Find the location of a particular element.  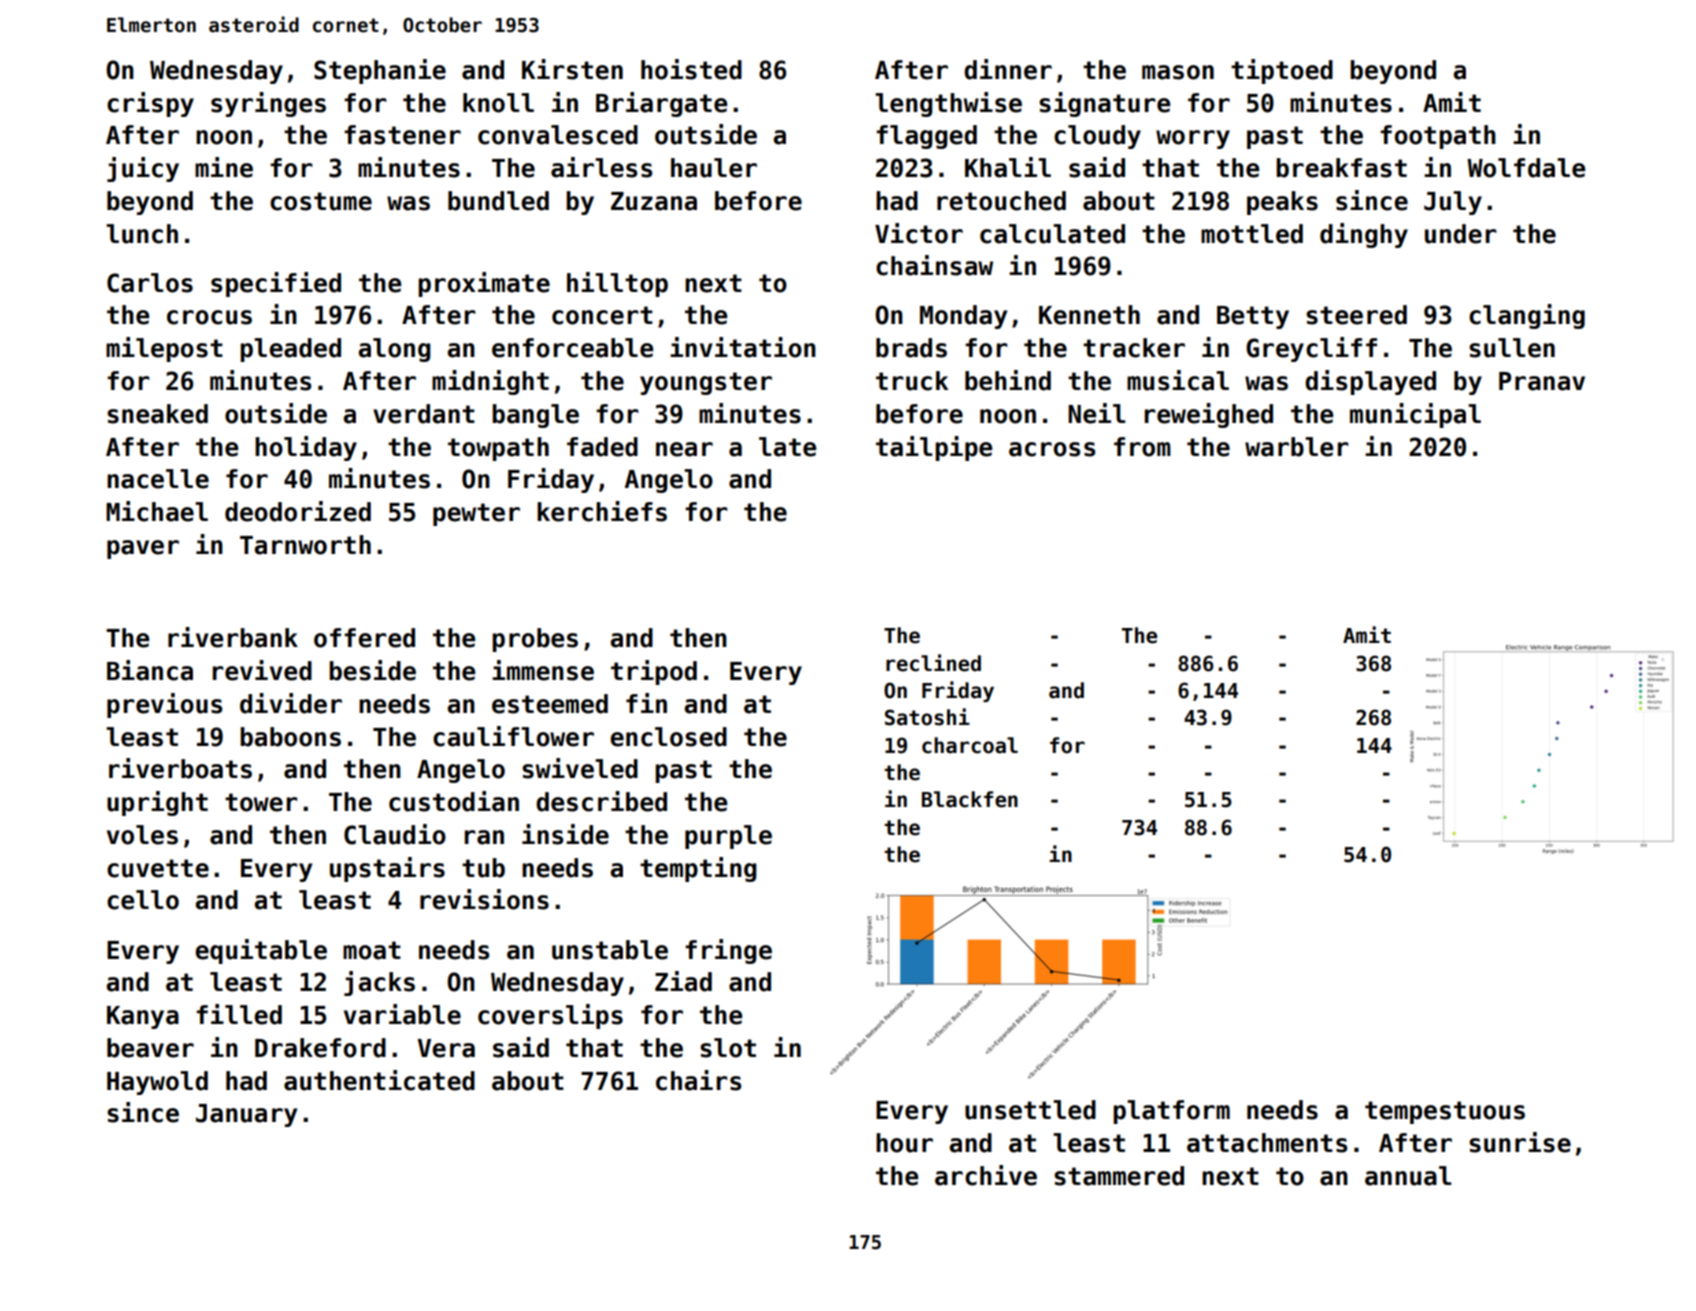

specified is located at coordinates (276, 284).
